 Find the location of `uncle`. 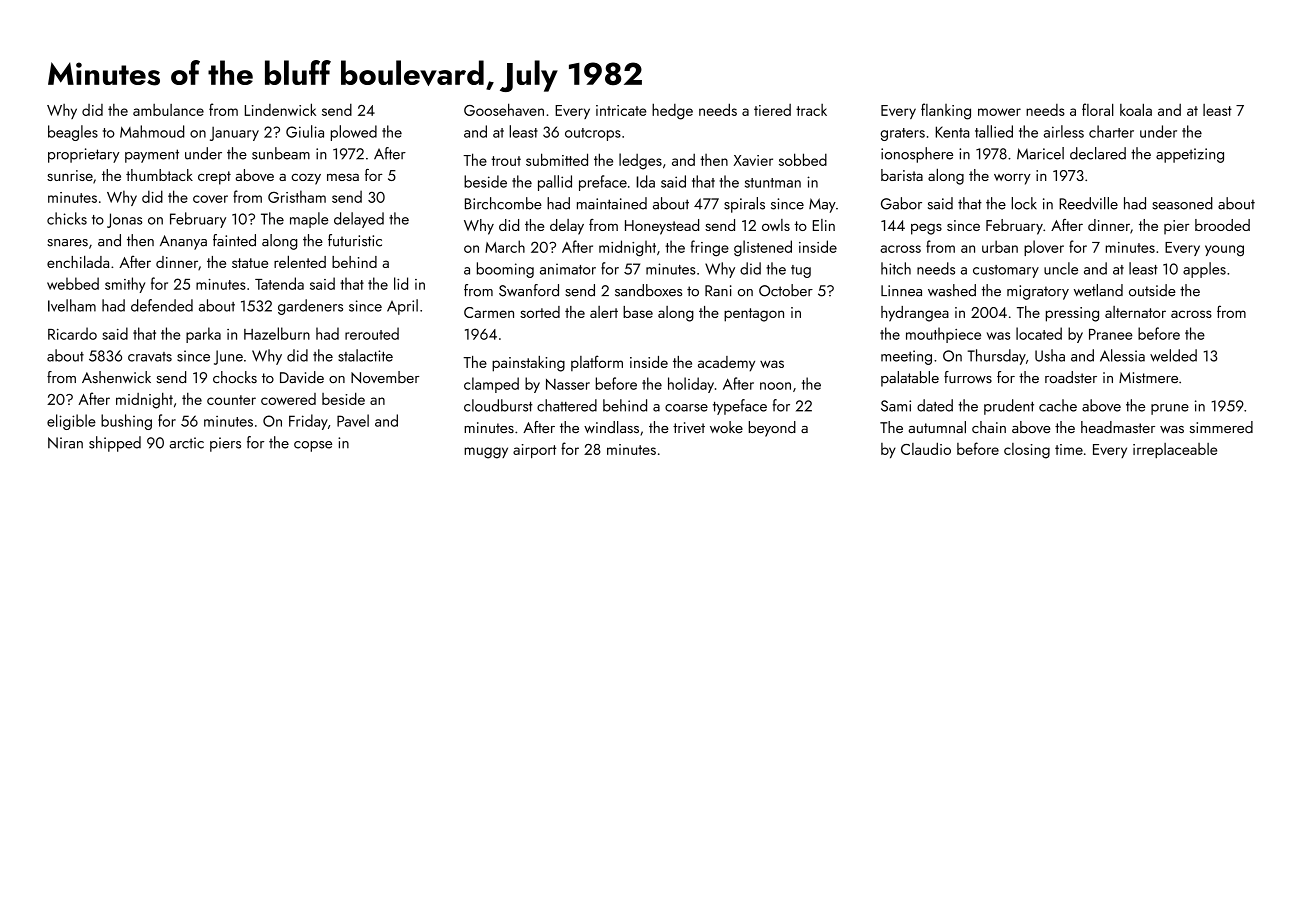

uncle is located at coordinates (1061, 268).
